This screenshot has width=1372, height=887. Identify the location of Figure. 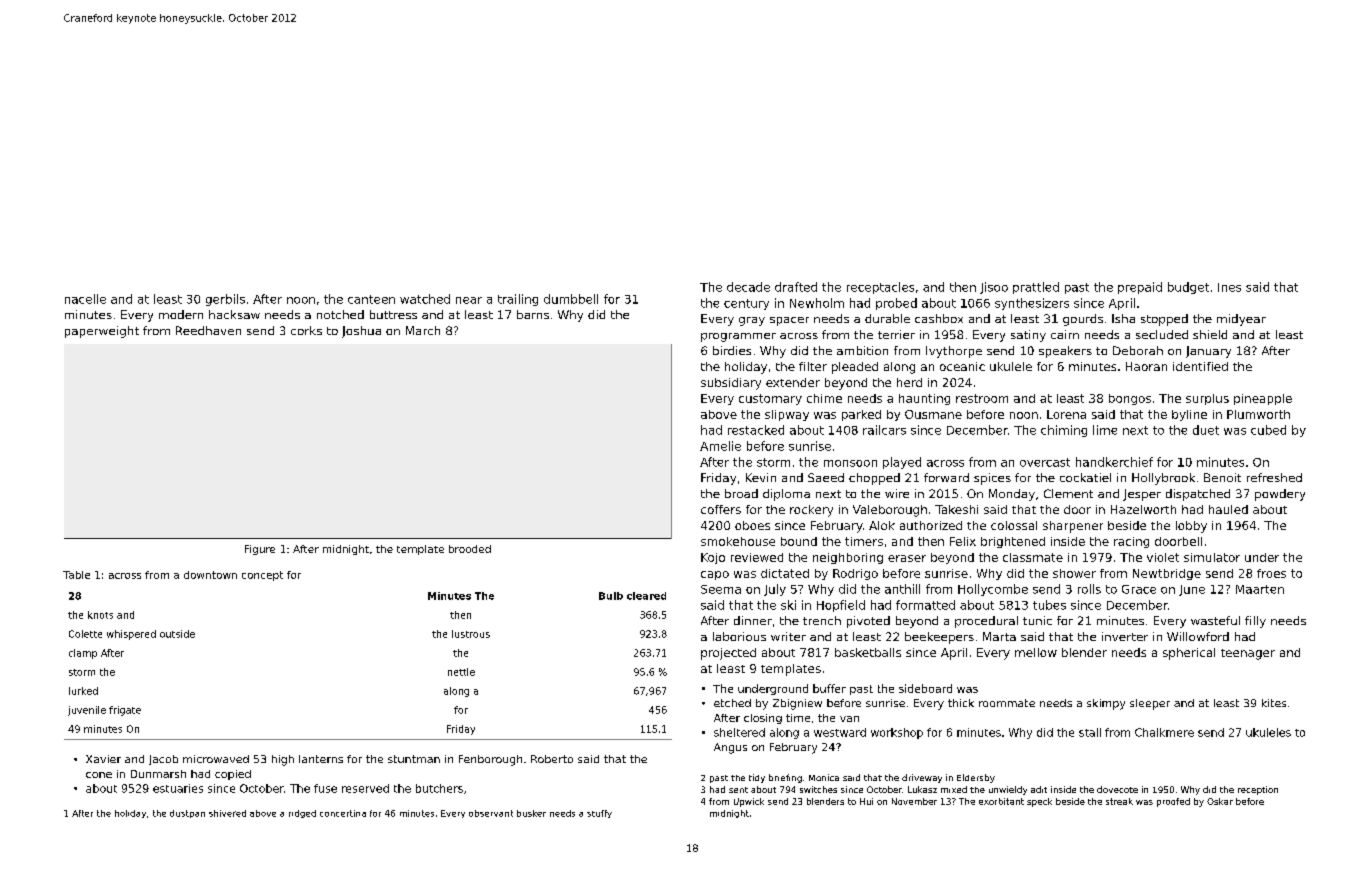
(260, 550).
